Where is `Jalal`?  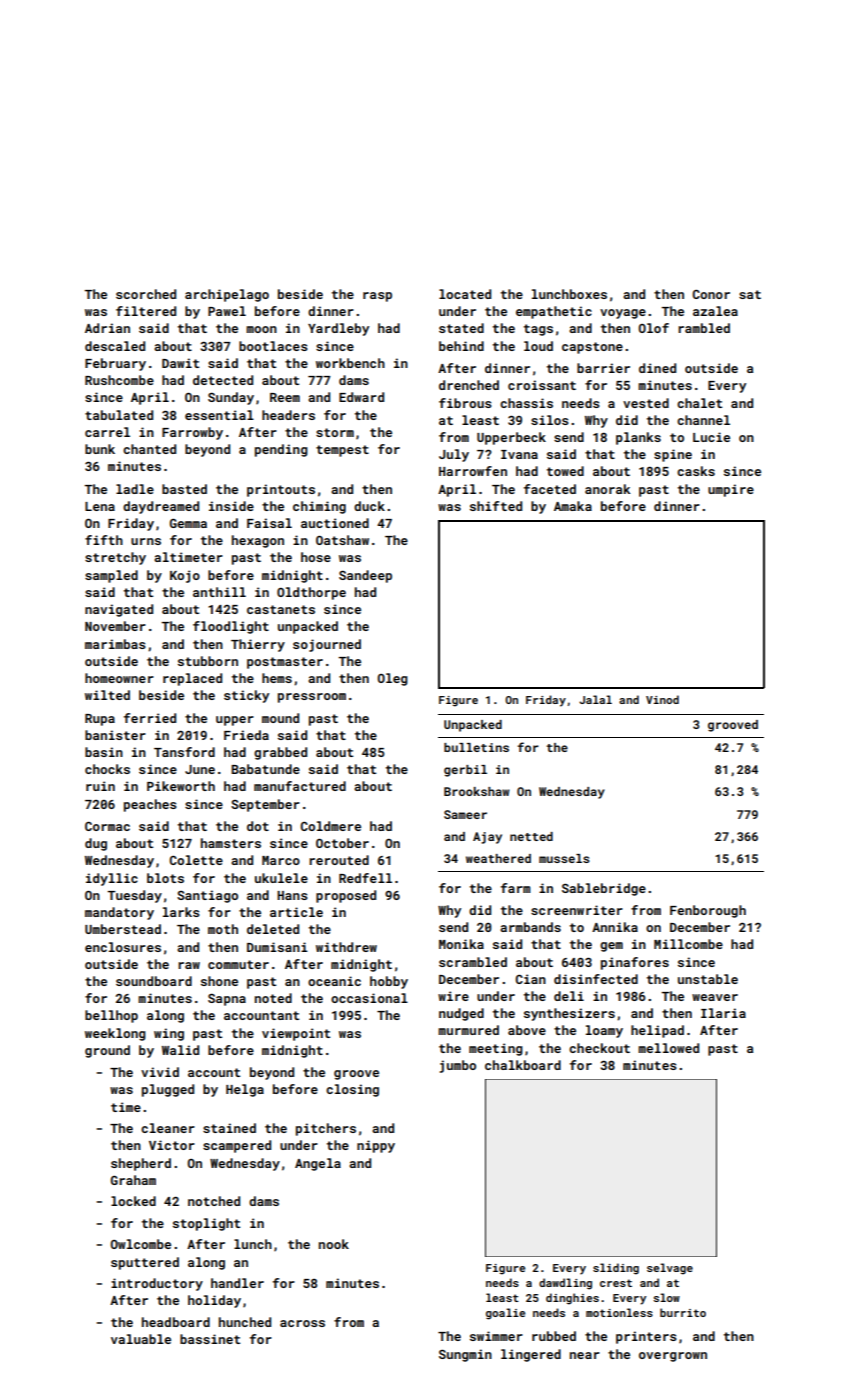
Jalal is located at coordinates (595, 699).
